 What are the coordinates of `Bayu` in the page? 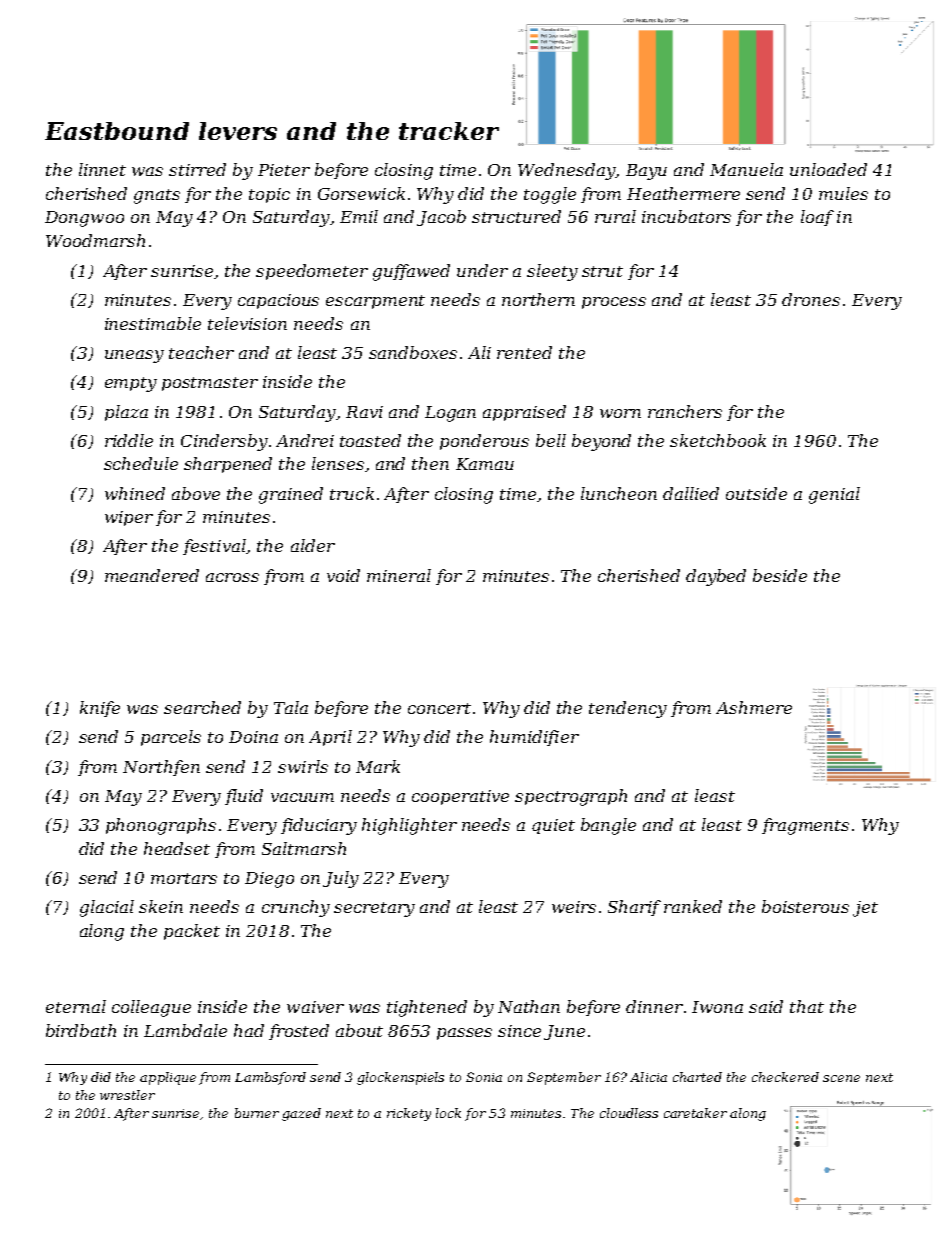 It's located at (646, 172).
